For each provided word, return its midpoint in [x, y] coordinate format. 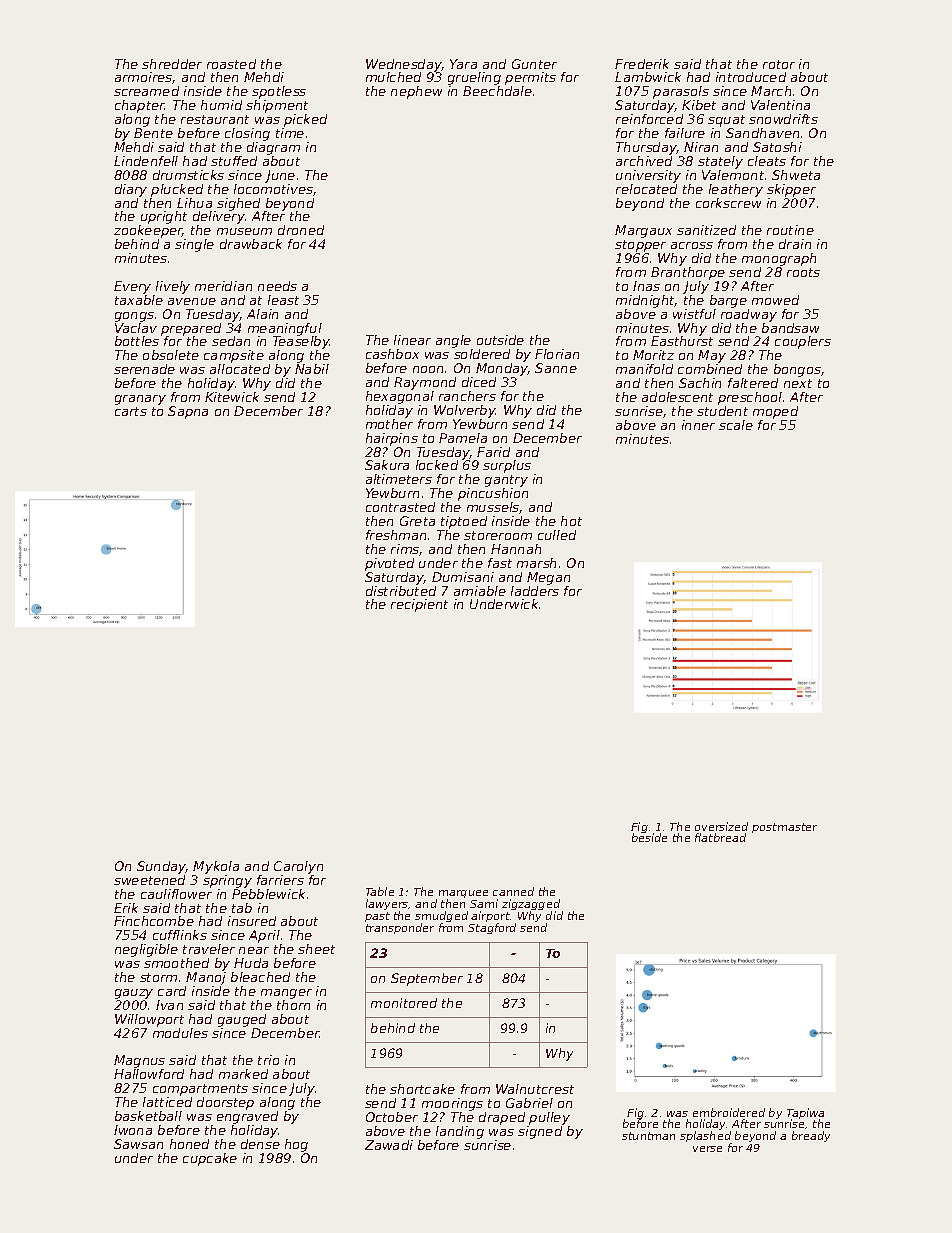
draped [502, 1118]
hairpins [392, 439]
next [798, 383]
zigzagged [531, 904]
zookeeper [148, 231]
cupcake [210, 1159]
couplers [803, 342]
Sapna [188, 412]
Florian [557, 354]
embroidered [729, 1112]
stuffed [234, 161]
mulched [393, 77]
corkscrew [728, 203]
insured [252, 921]
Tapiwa [805, 1114]
